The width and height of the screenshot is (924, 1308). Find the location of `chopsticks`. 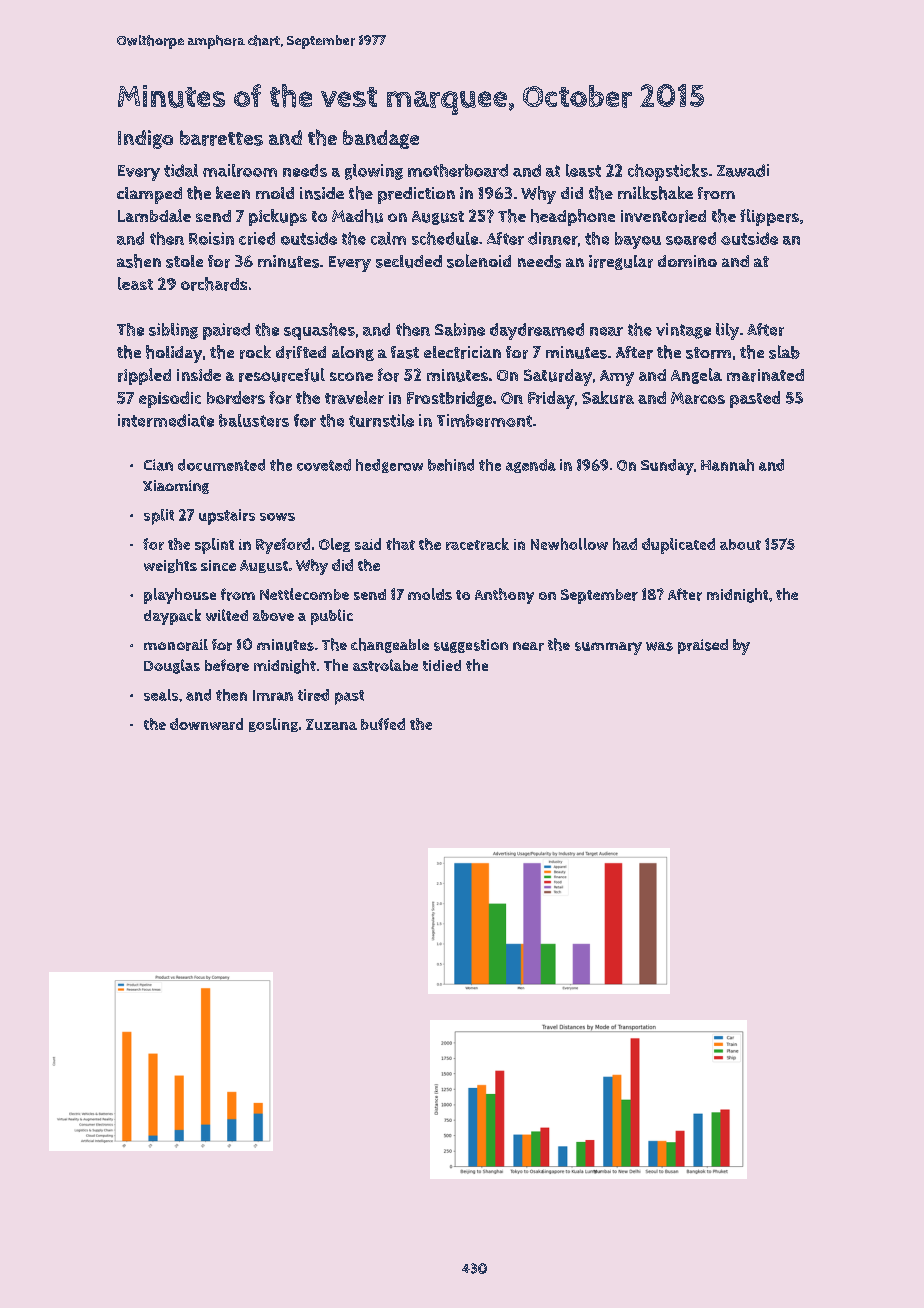

chopsticks is located at coordinates (668, 172).
